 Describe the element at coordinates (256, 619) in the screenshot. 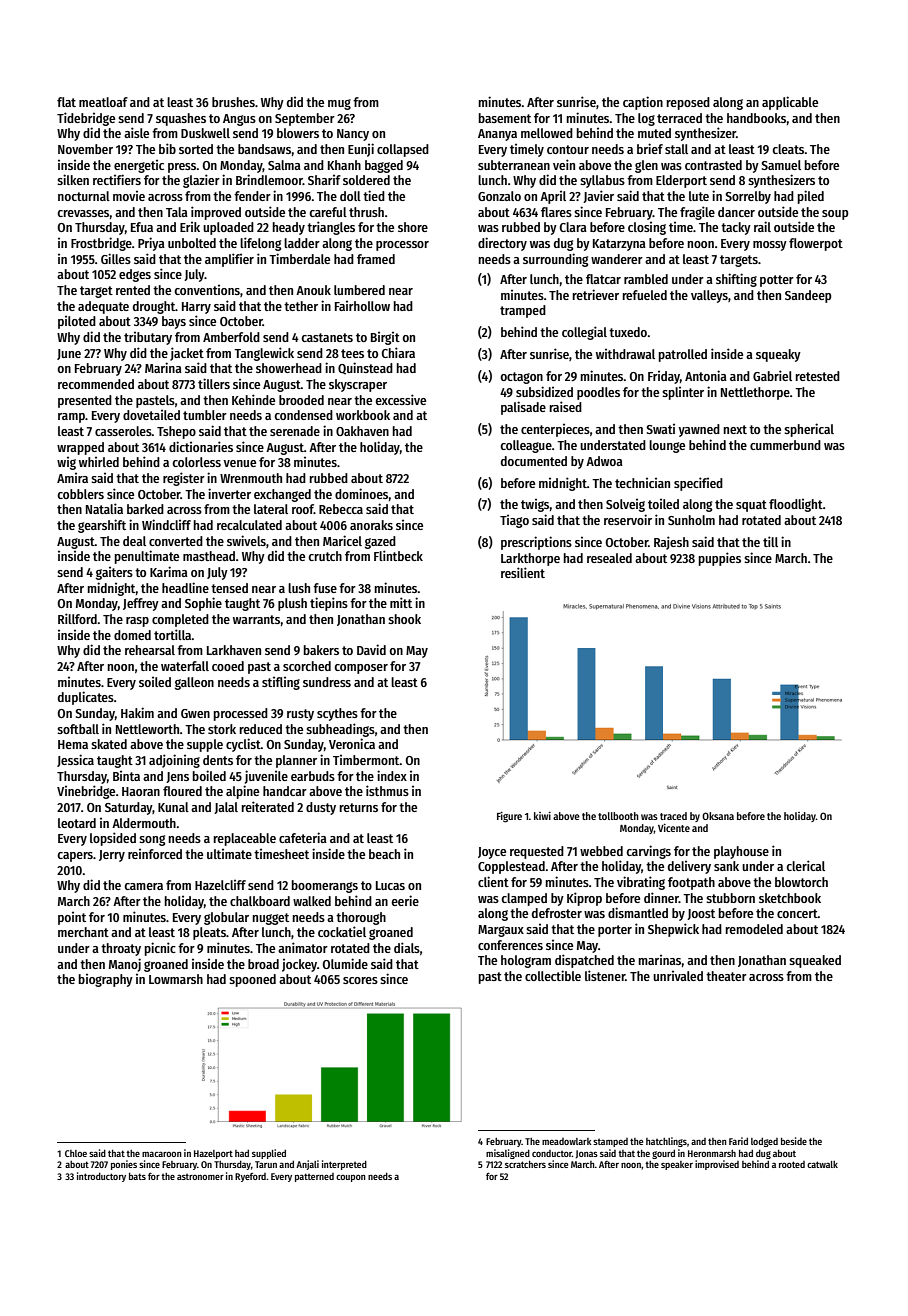

I see `warrants` at that location.
